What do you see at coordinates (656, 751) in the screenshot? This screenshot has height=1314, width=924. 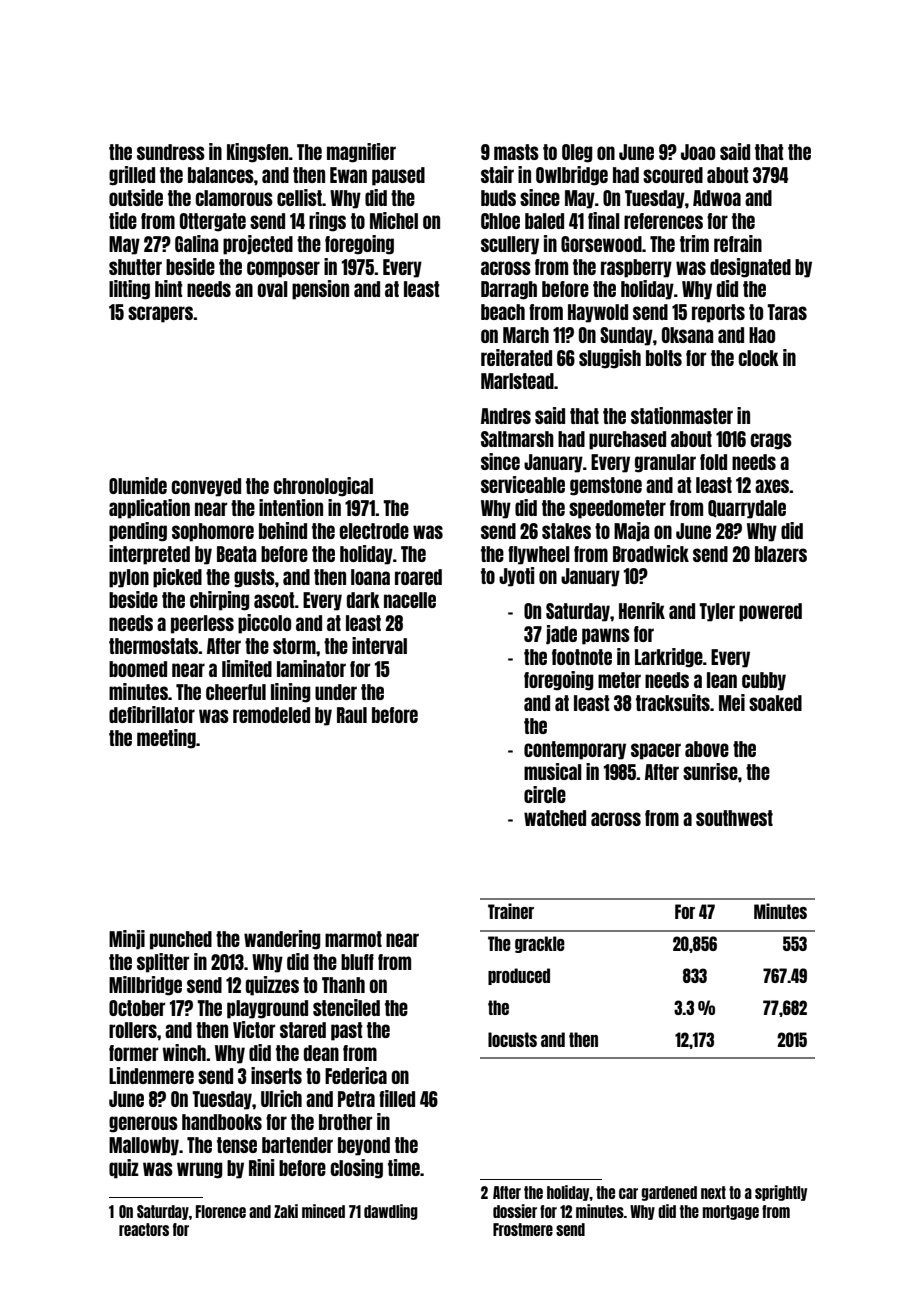 I see `spacer` at bounding box center [656, 751].
